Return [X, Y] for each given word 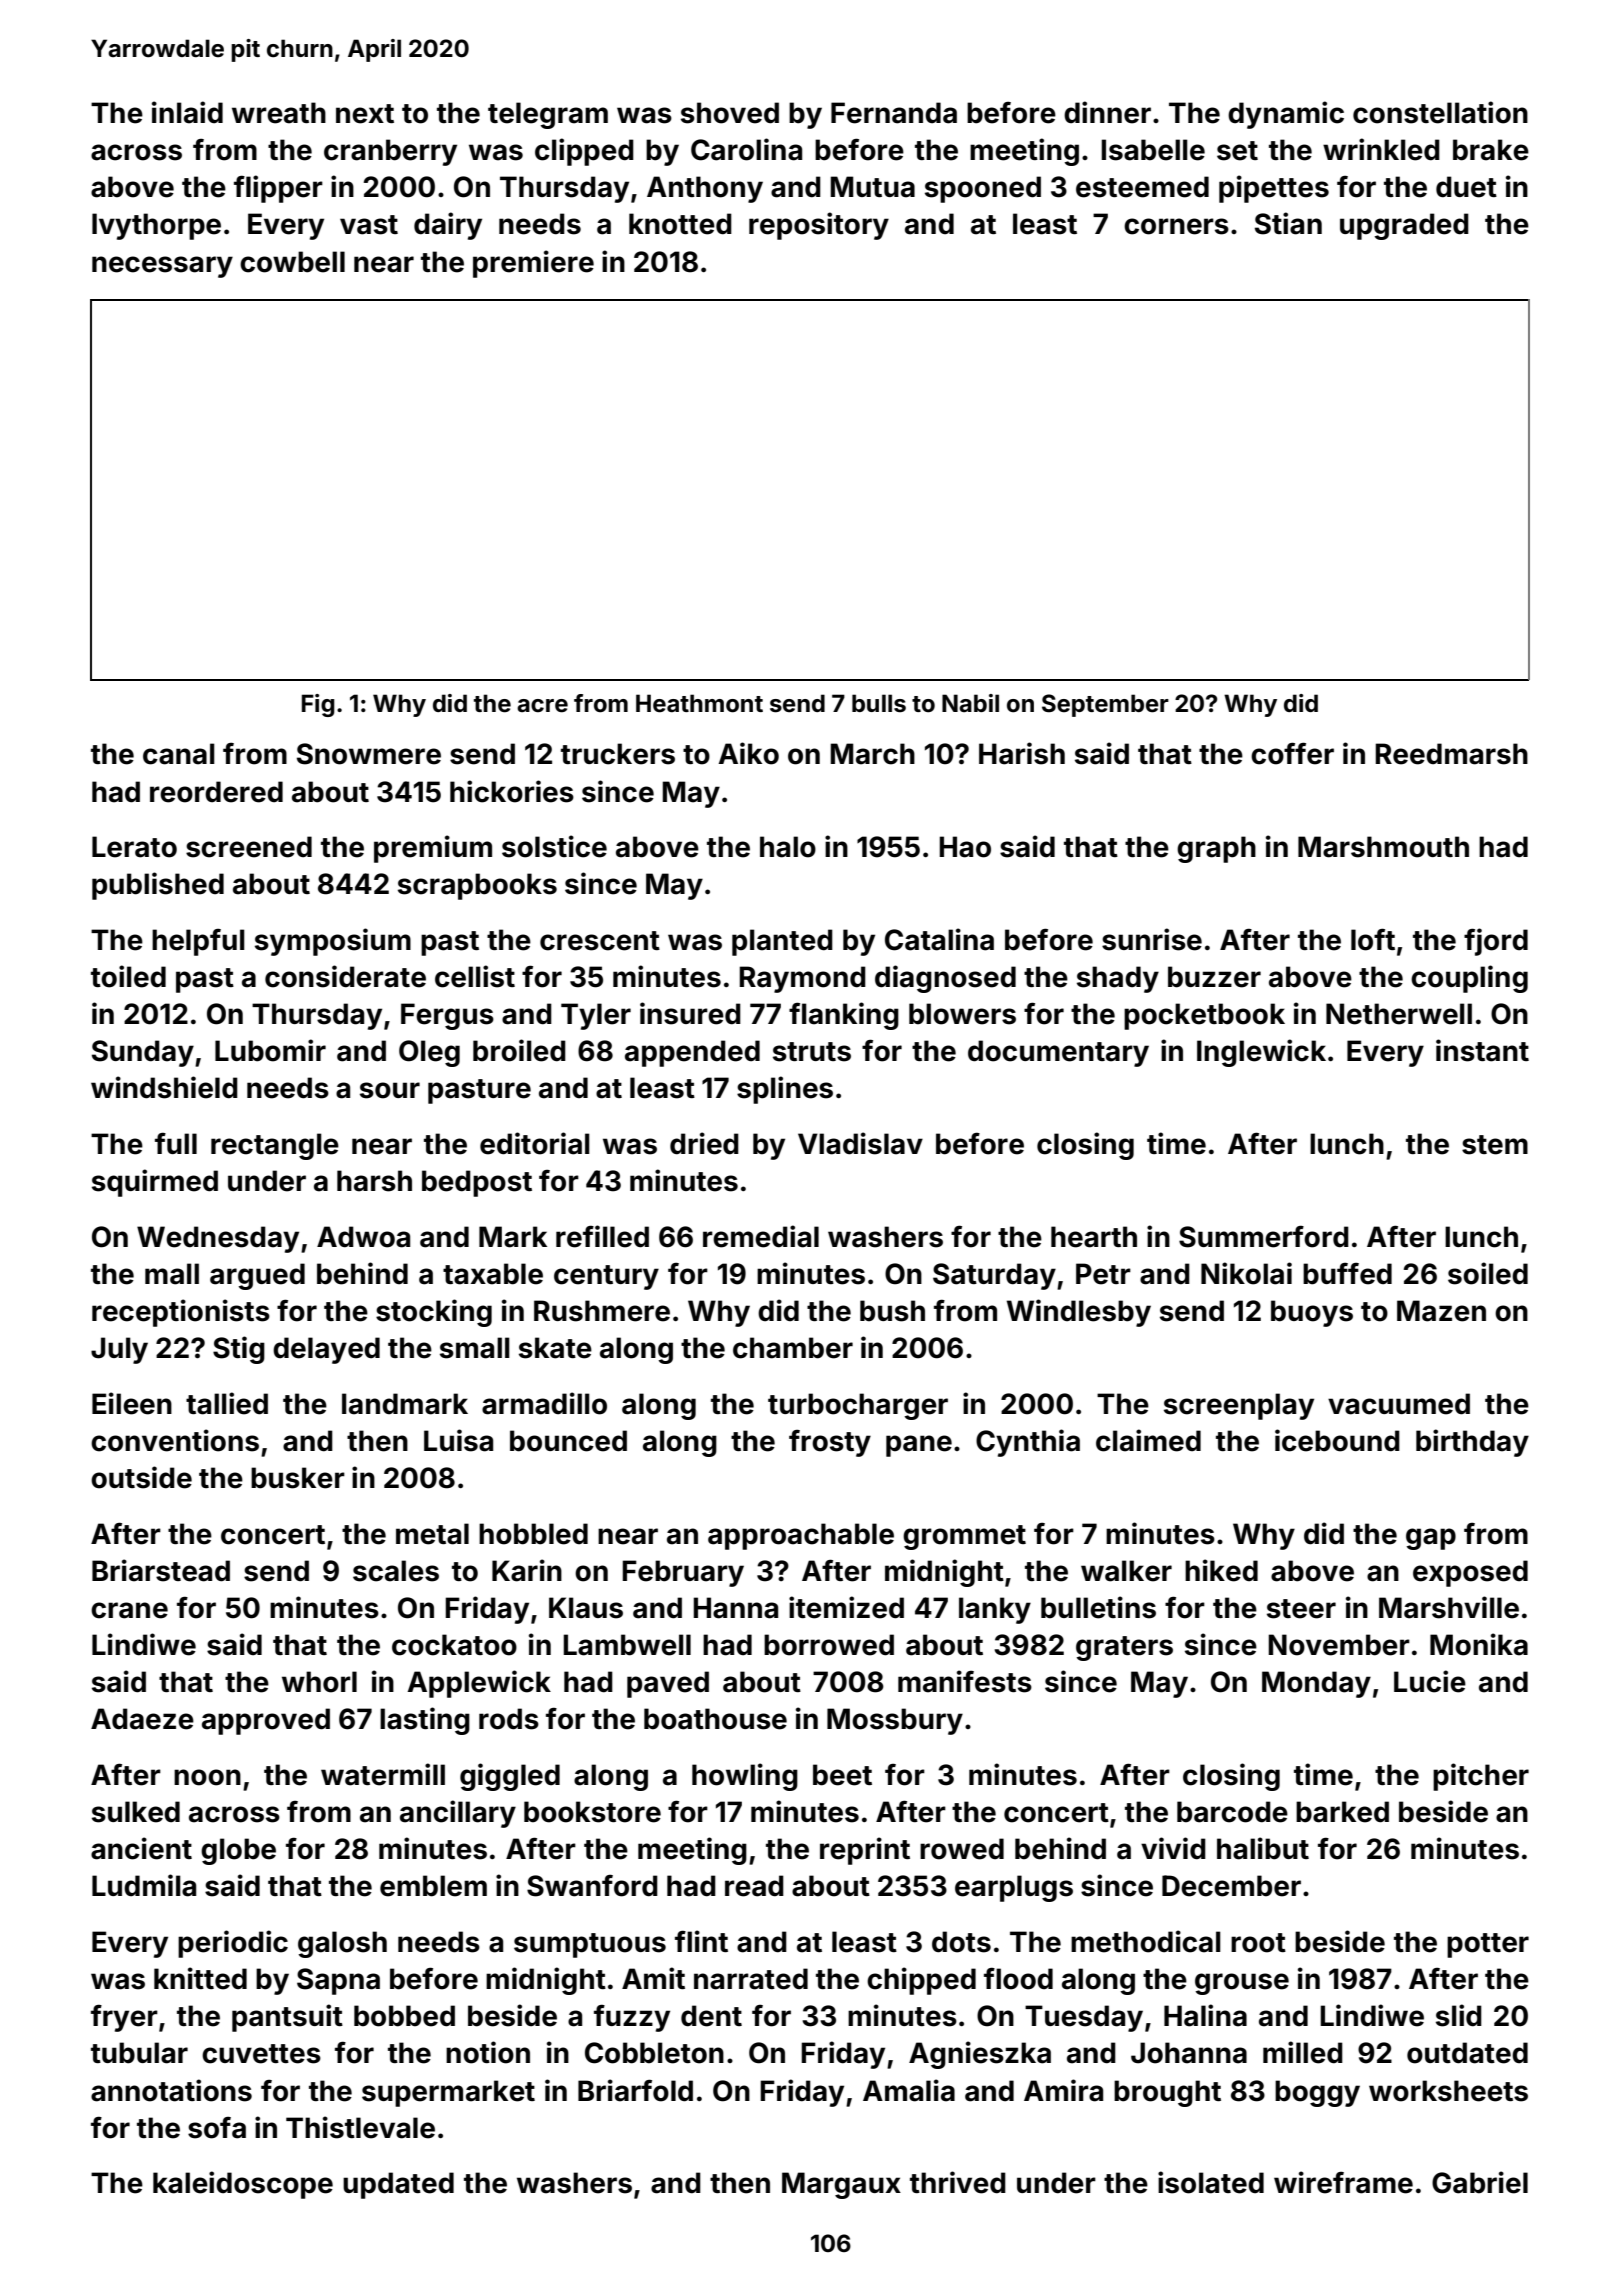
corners [1176, 226]
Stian [1288, 223]
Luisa [458, 1440]
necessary [162, 267]
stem [1495, 1145]
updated [398, 2185]
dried [704, 1143]
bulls [879, 703]
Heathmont [699, 703]
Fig [318, 705]
